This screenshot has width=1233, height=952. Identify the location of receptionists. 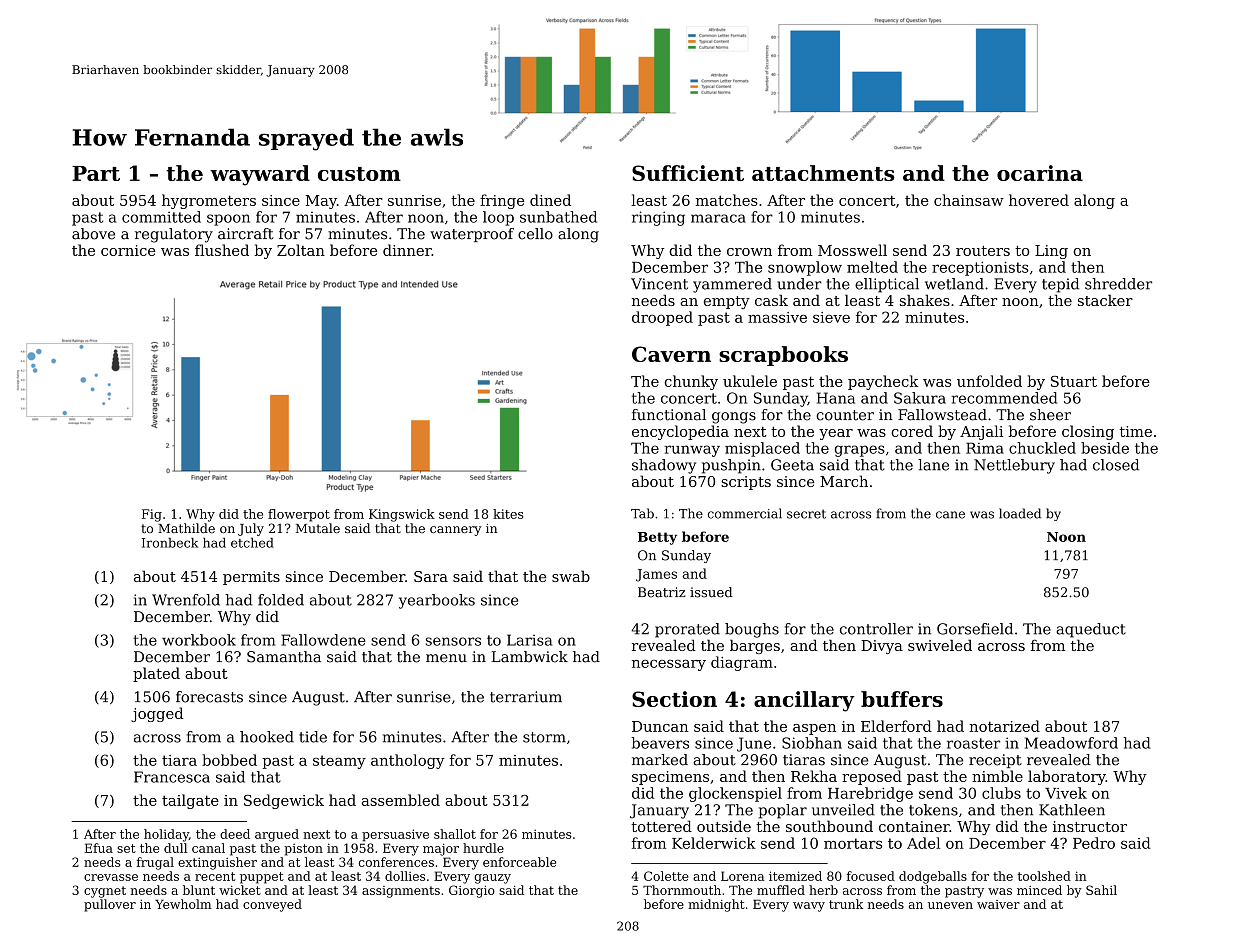
(980, 269).
